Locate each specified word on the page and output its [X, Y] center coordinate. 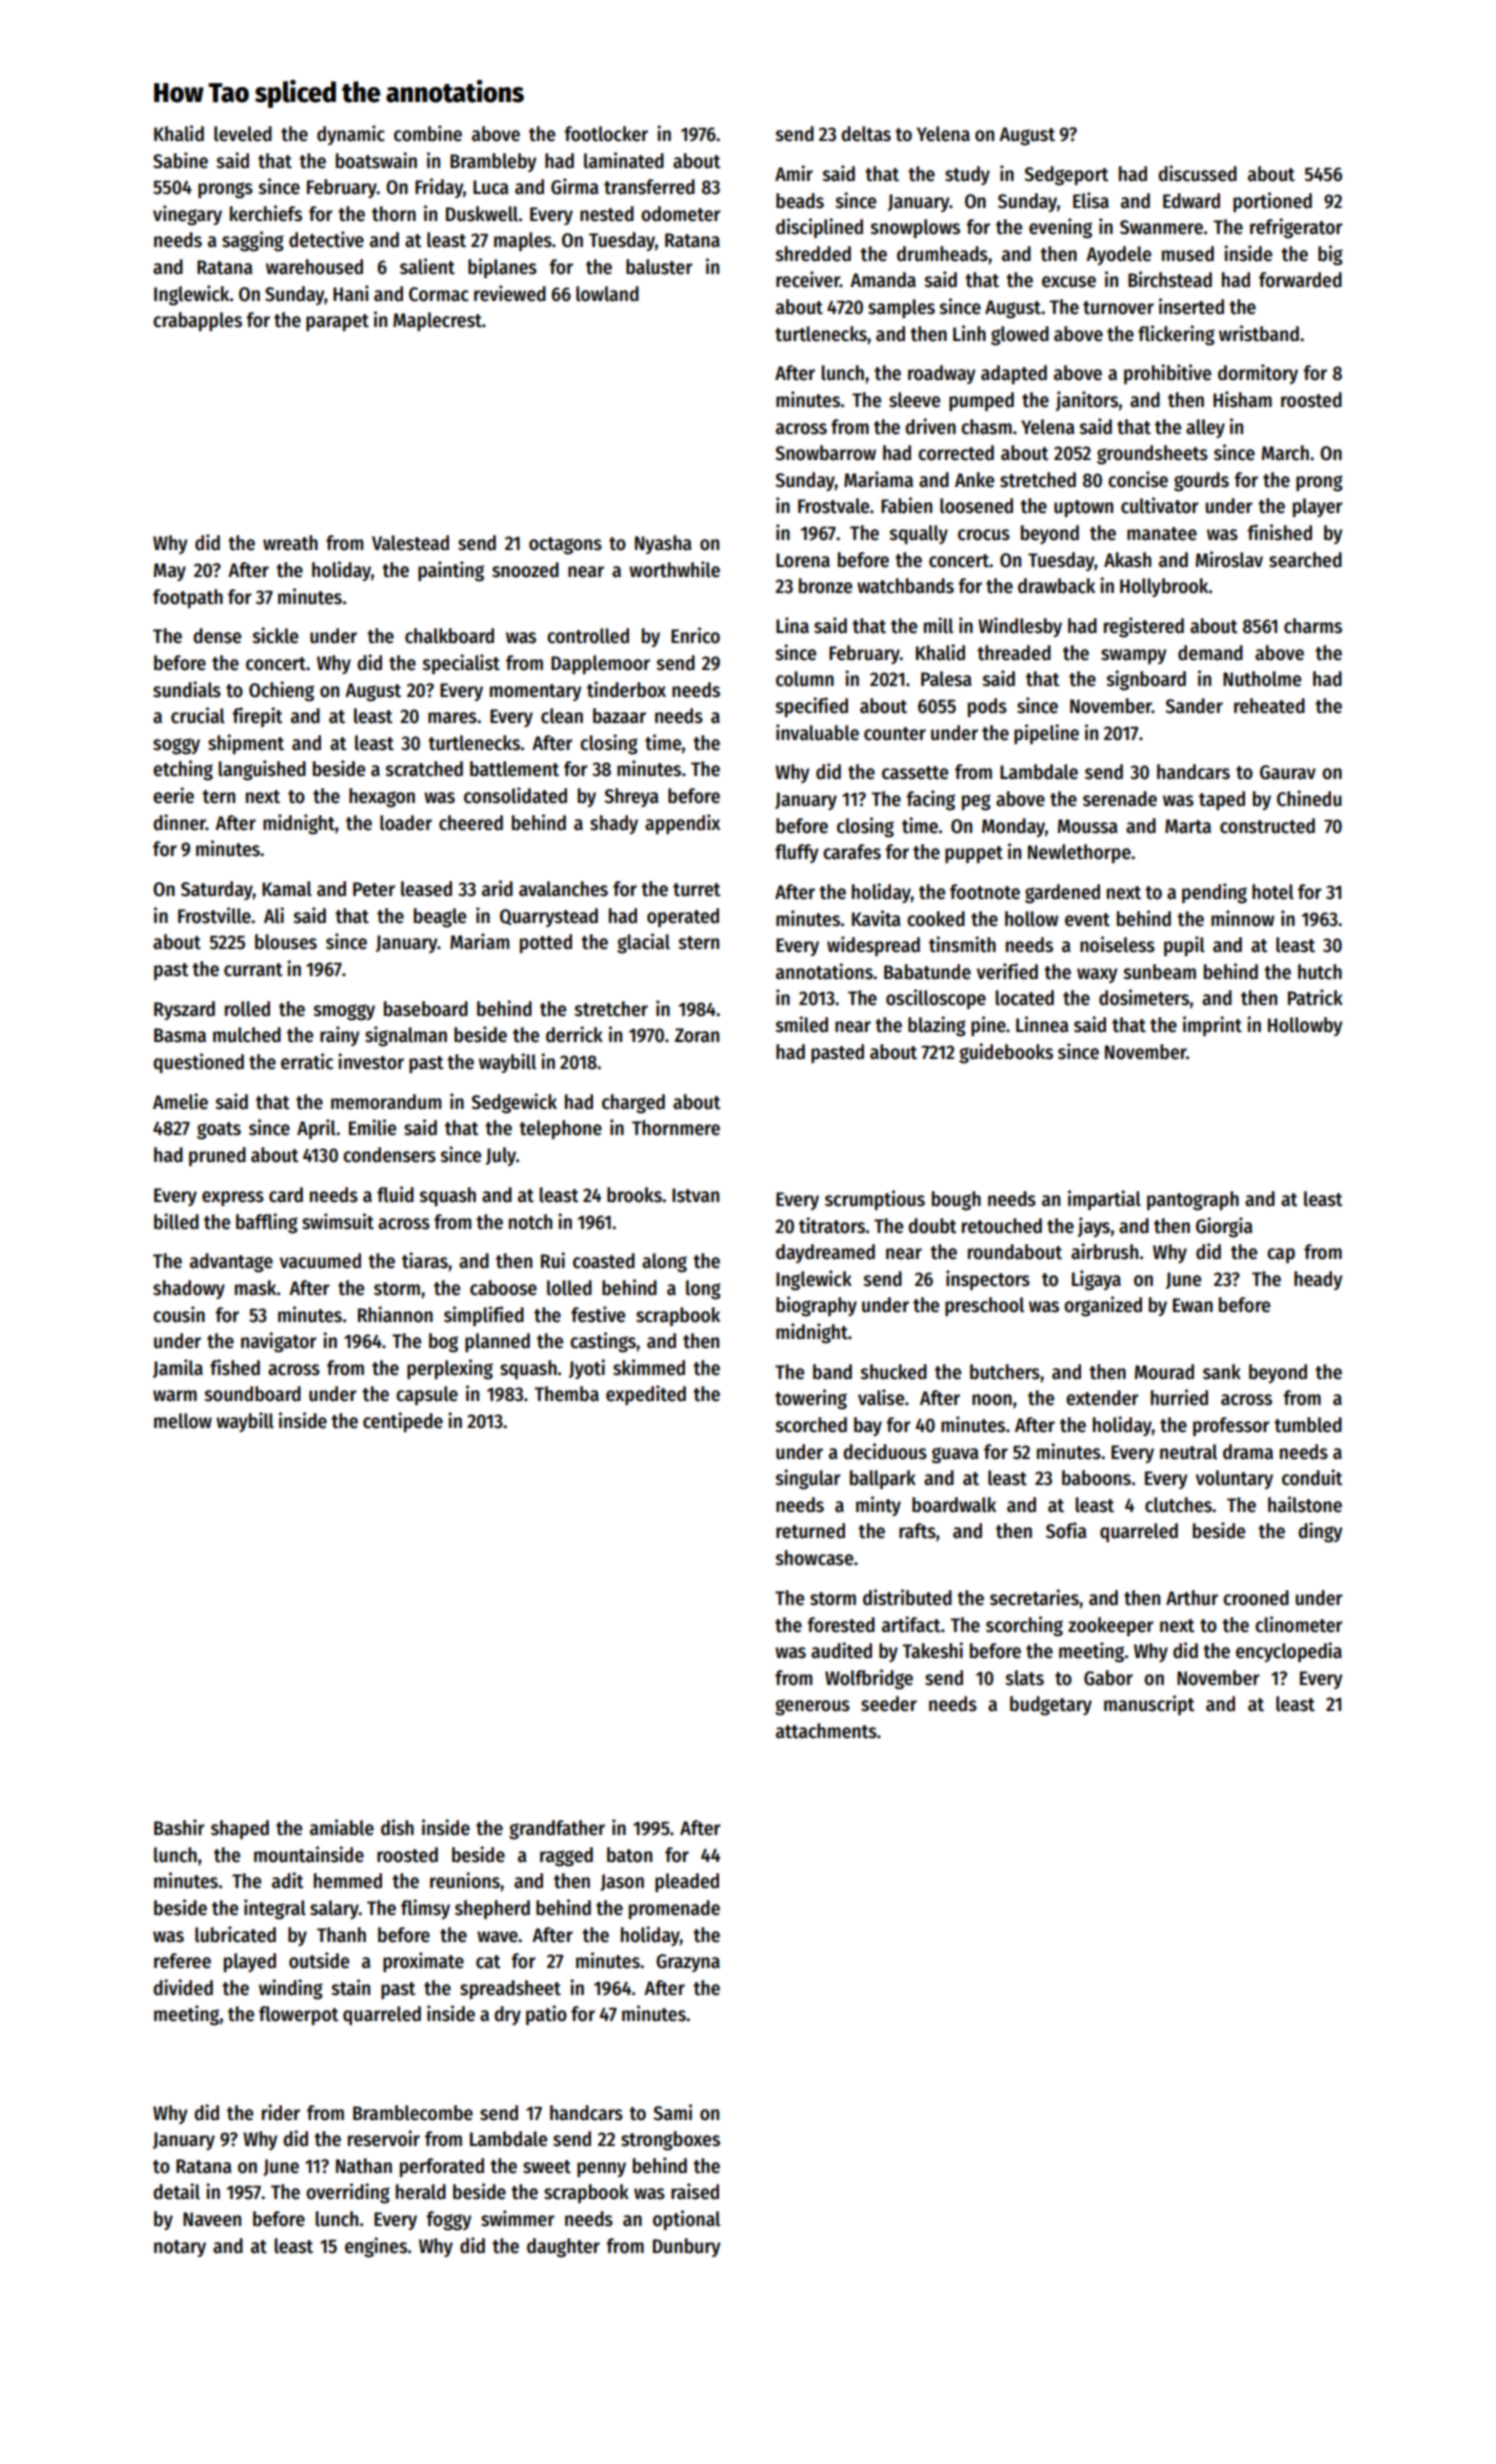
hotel [1273, 892]
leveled [243, 134]
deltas [866, 134]
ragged [566, 1857]
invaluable [817, 732]
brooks [634, 1195]
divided [183, 1987]
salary [334, 1909]
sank [1222, 1372]
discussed [1197, 173]
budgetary [1051, 1706]
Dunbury [686, 2247]
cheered [471, 823]
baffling [267, 1223]
